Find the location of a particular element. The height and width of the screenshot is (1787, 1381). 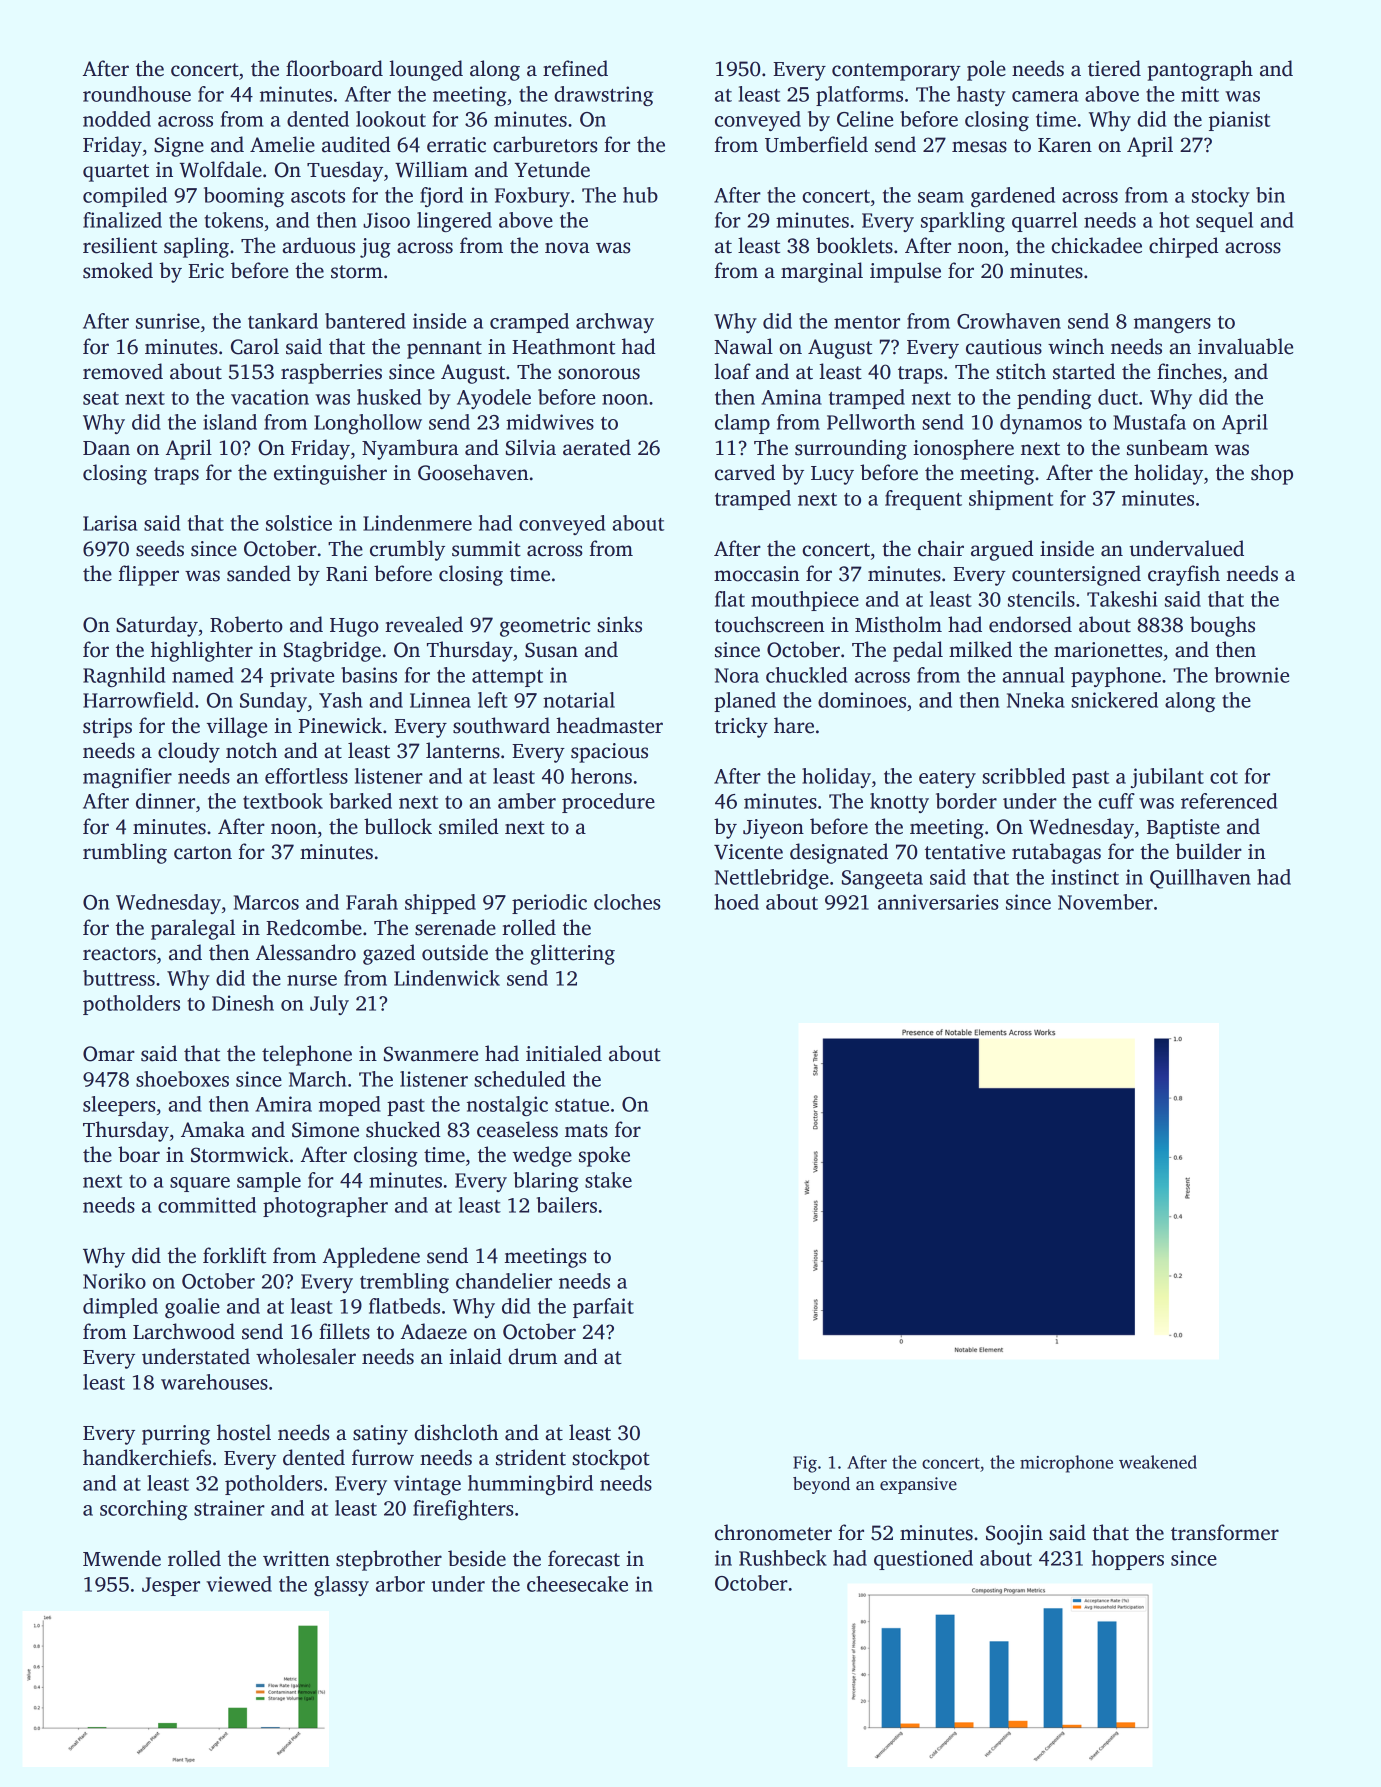

magnifier is located at coordinates (127, 778).
